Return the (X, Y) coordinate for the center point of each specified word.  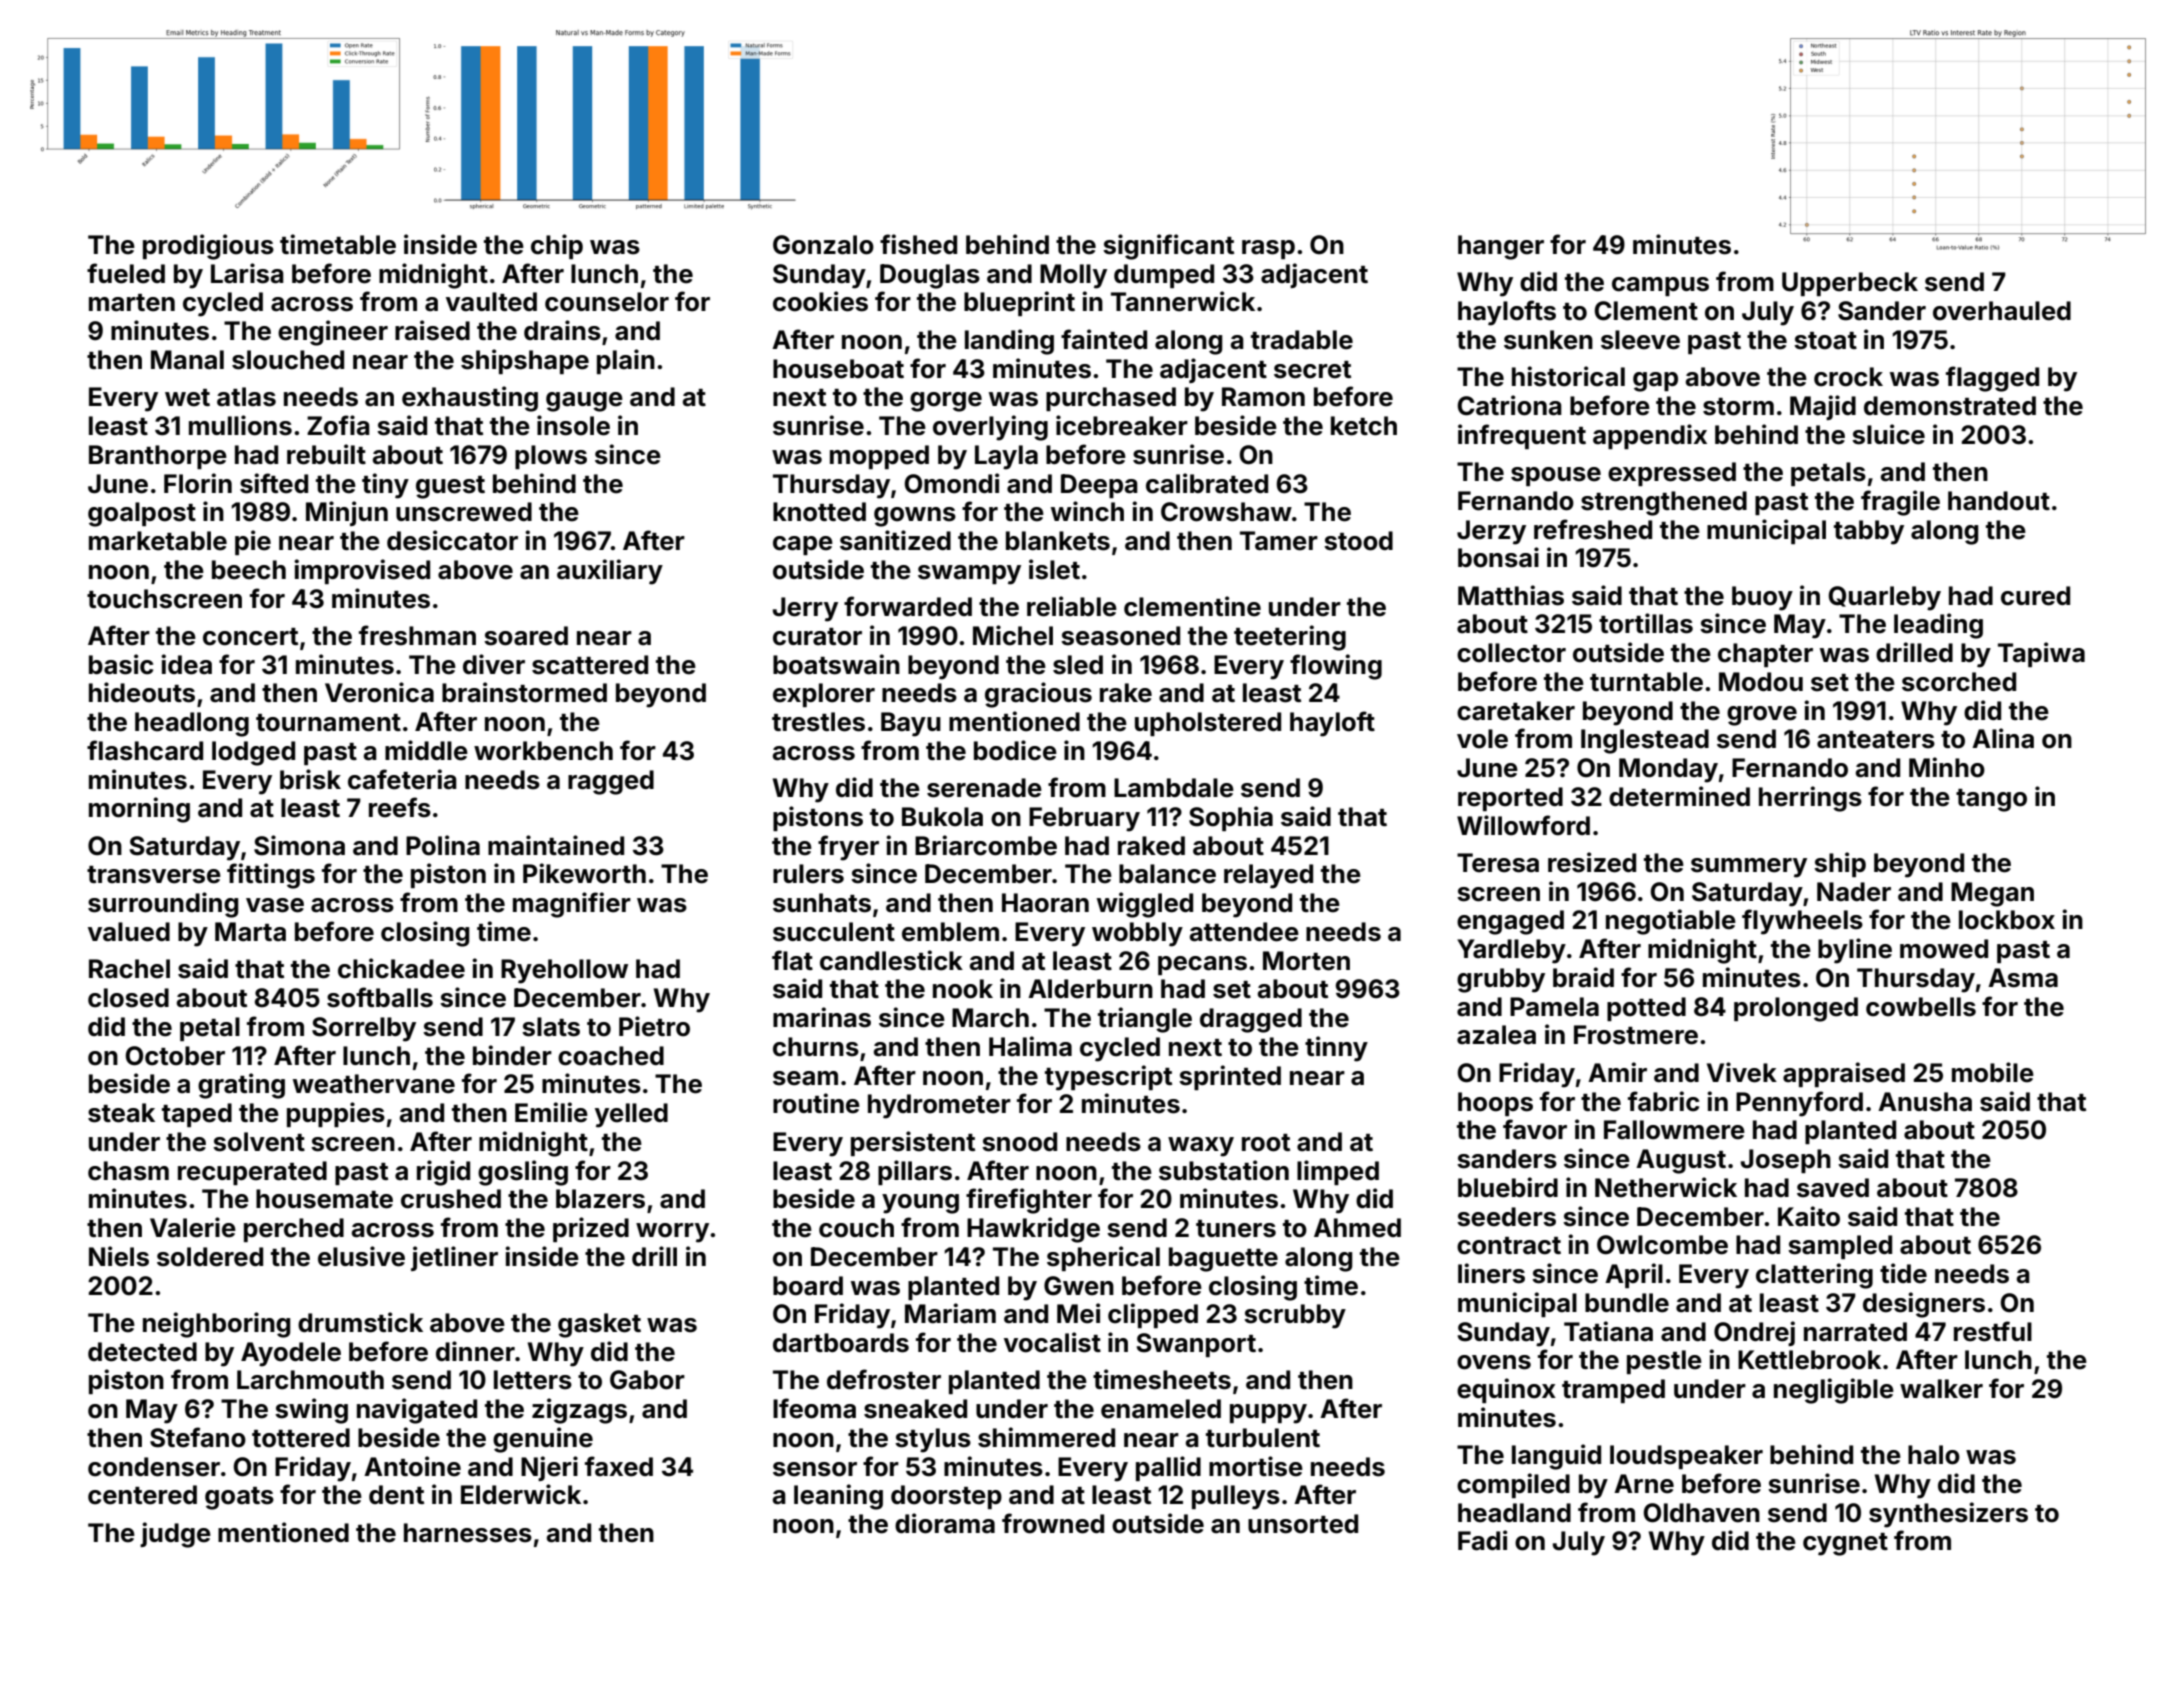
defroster (884, 1379)
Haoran (1045, 903)
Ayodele (291, 1354)
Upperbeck (1850, 284)
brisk (310, 779)
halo (1934, 1455)
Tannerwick (1183, 301)
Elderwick (521, 1494)
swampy (969, 575)
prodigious (208, 247)
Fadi (1482, 1540)
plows (551, 457)
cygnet (1845, 1544)
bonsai (1498, 557)
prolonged (1796, 1009)
